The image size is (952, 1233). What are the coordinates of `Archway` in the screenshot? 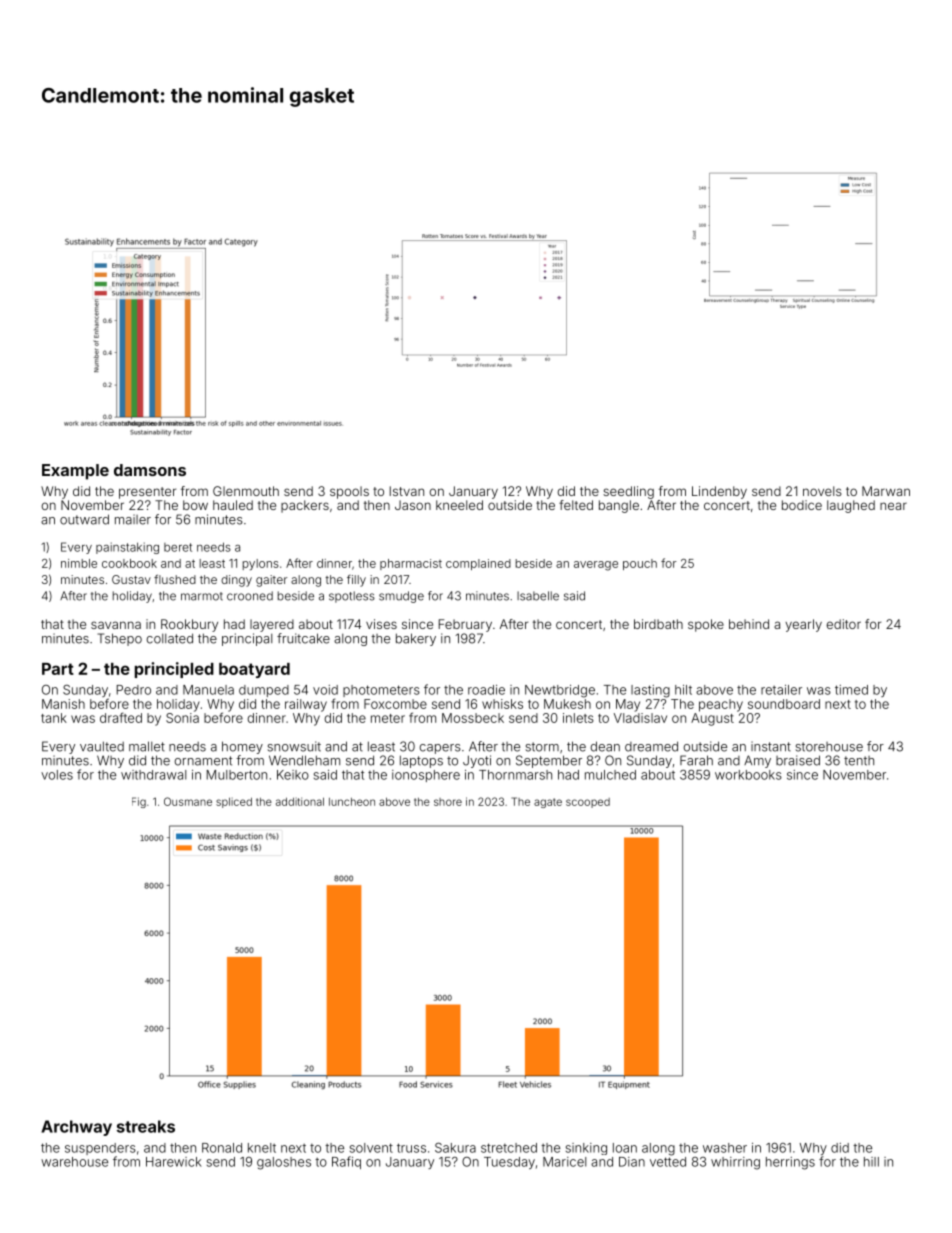 It's located at (76, 1128).
